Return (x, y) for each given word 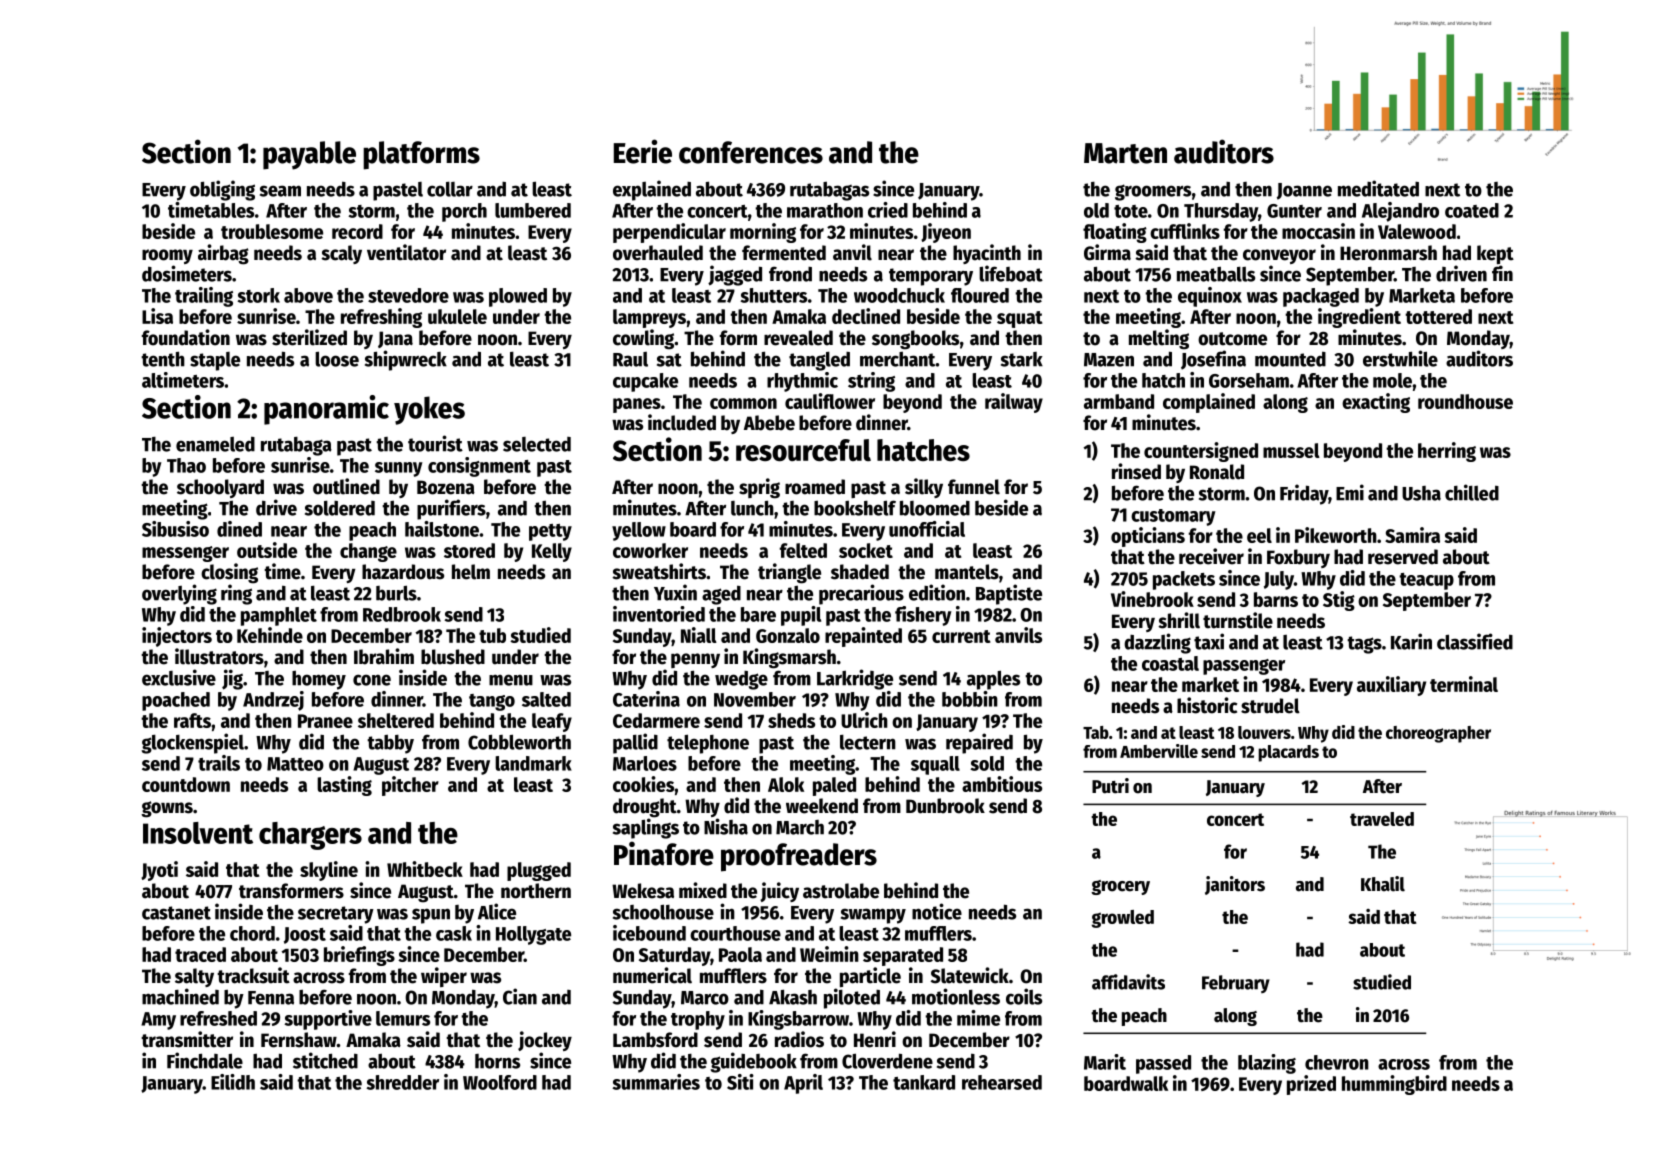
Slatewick (970, 975)
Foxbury (1298, 558)
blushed (453, 657)
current (961, 636)
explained (652, 190)
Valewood (1417, 231)
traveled (1382, 819)
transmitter (187, 1039)
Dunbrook (945, 806)
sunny (399, 469)
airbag (223, 254)
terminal (1464, 684)
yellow (639, 531)
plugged (539, 871)
